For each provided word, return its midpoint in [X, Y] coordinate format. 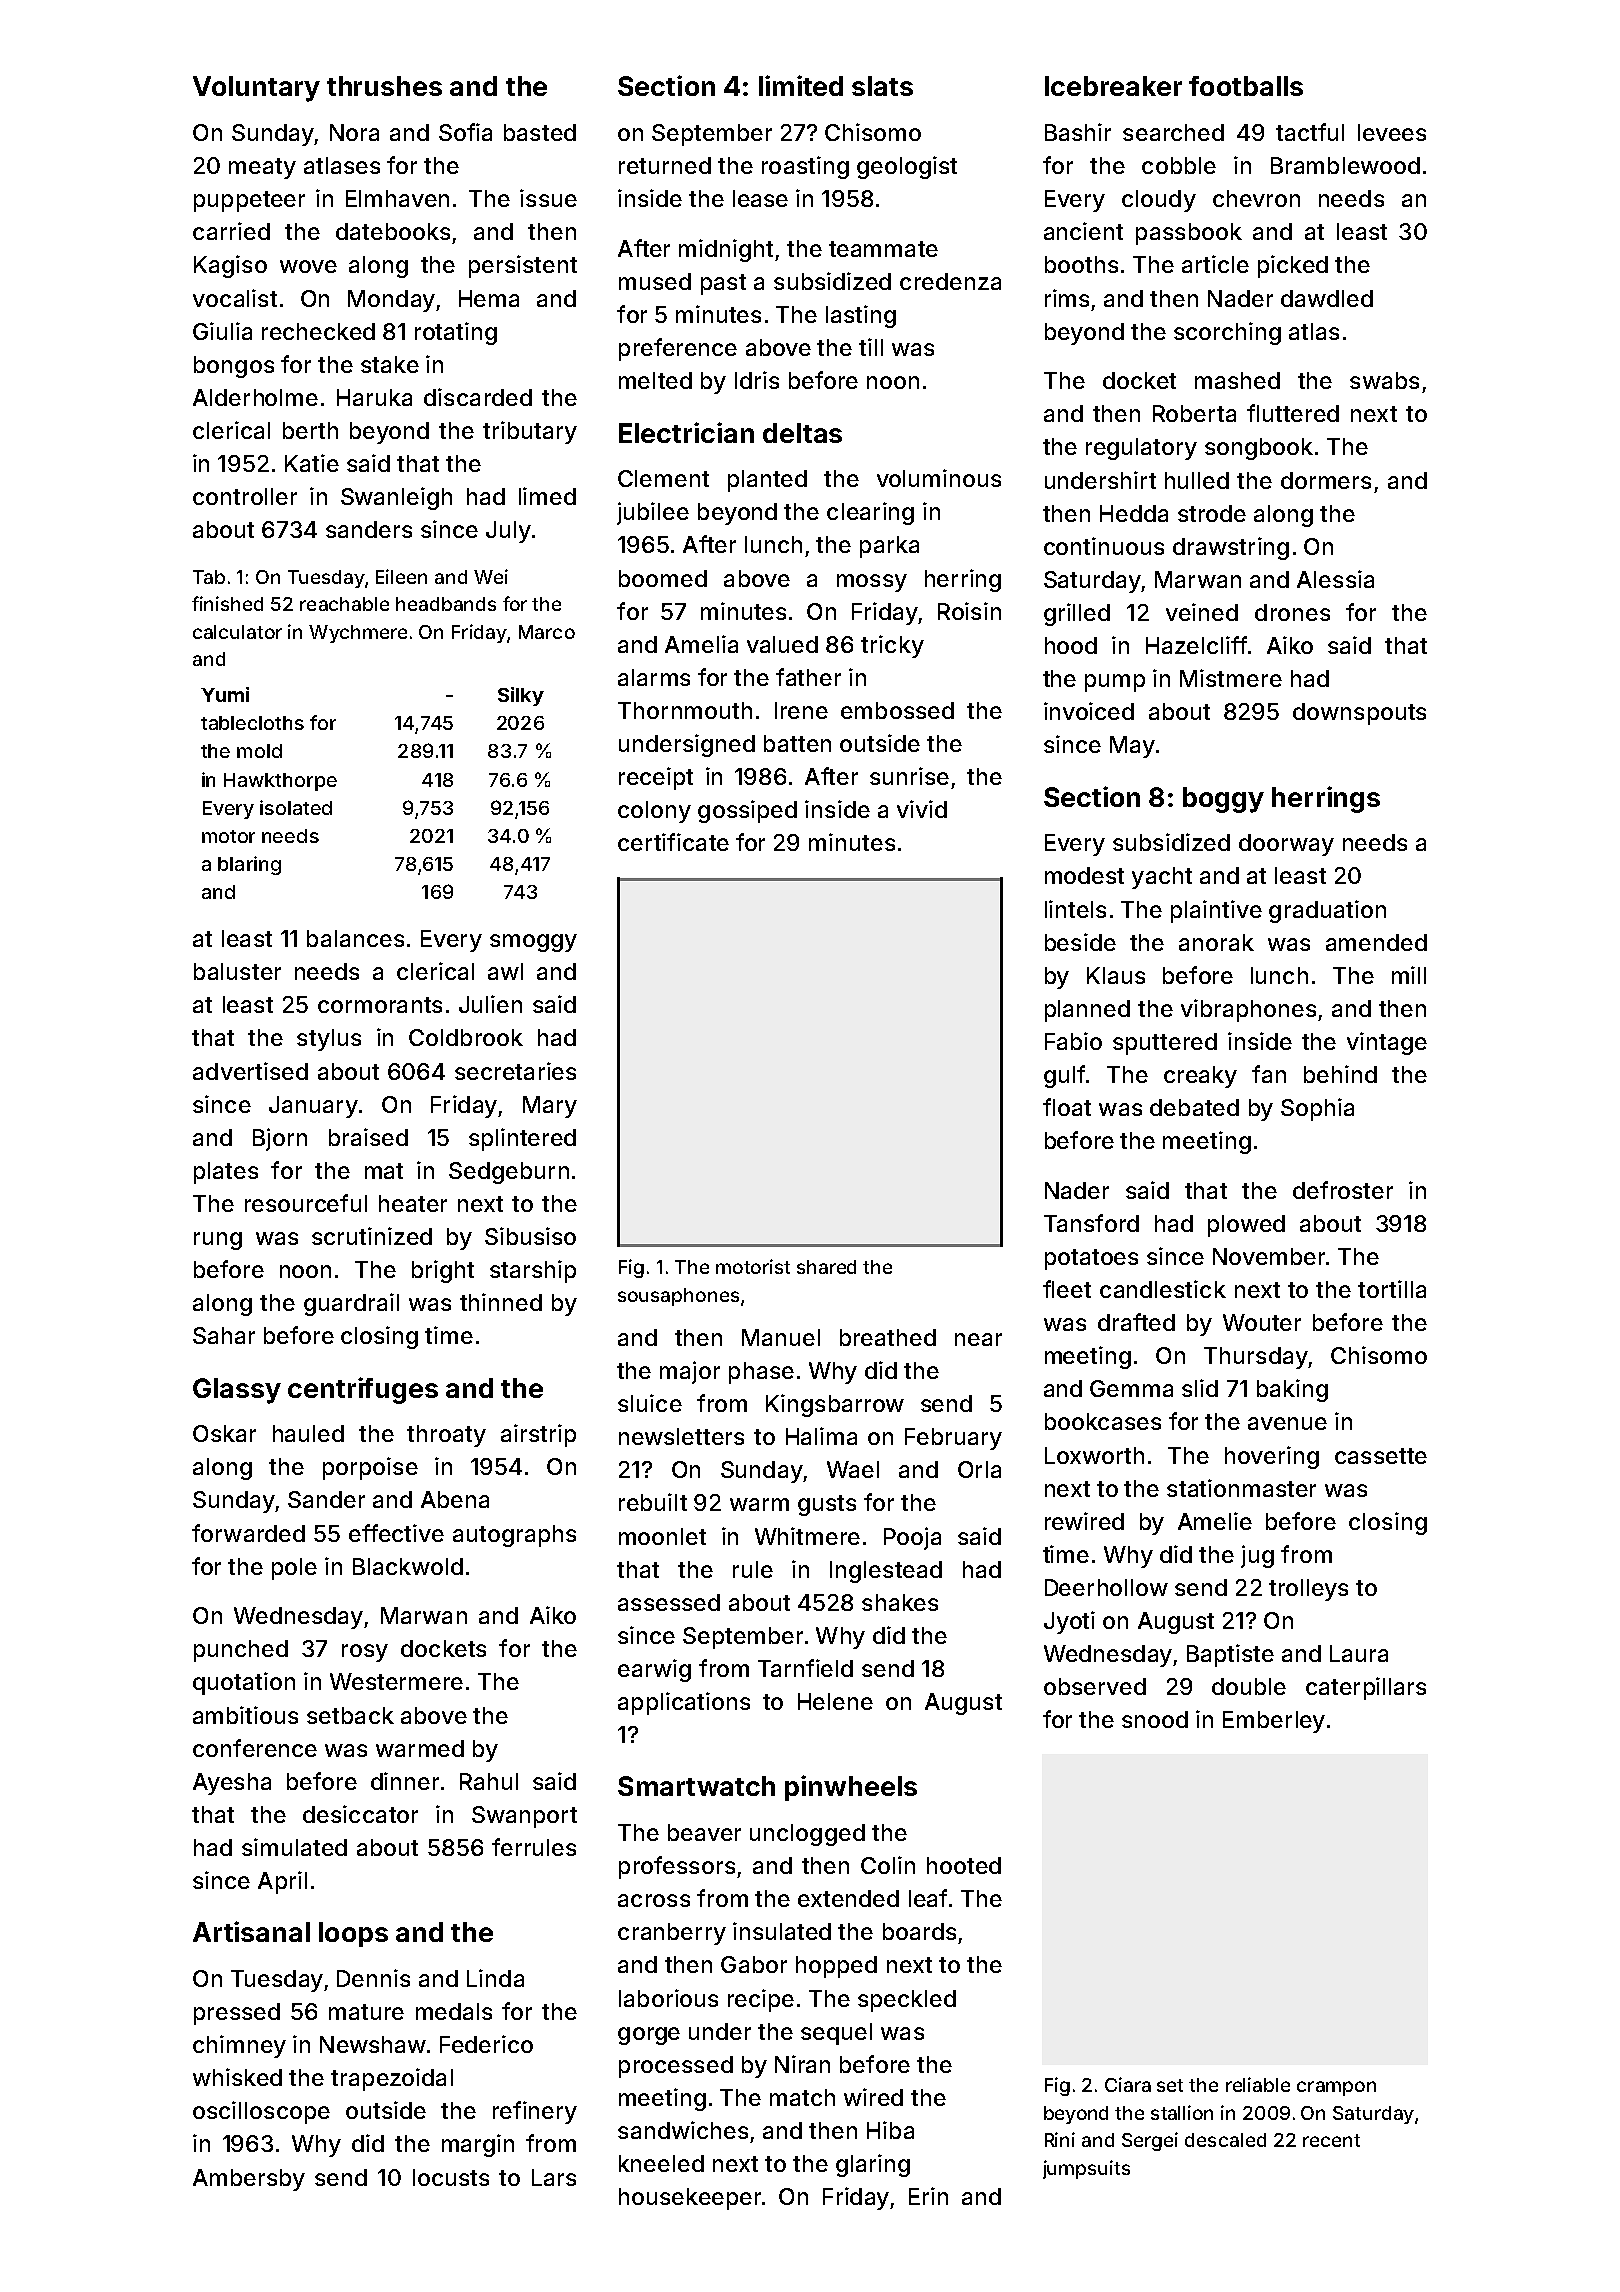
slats [882, 86]
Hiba [890, 2130]
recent [1331, 2140]
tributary [530, 432]
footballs [1246, 86]
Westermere [396, 1681]
